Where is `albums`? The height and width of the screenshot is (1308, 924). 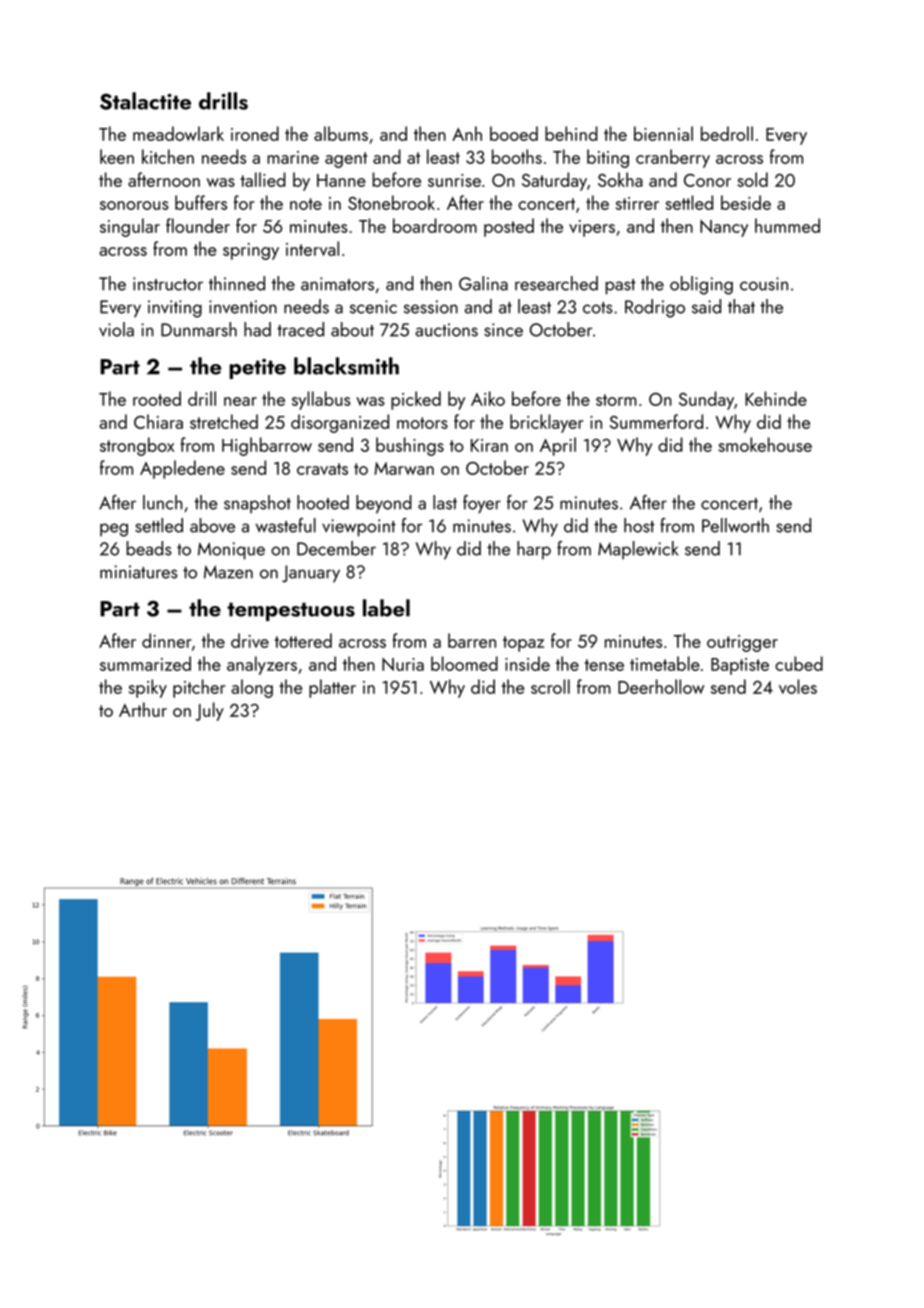
albums is located at coordinates (341, 133).
